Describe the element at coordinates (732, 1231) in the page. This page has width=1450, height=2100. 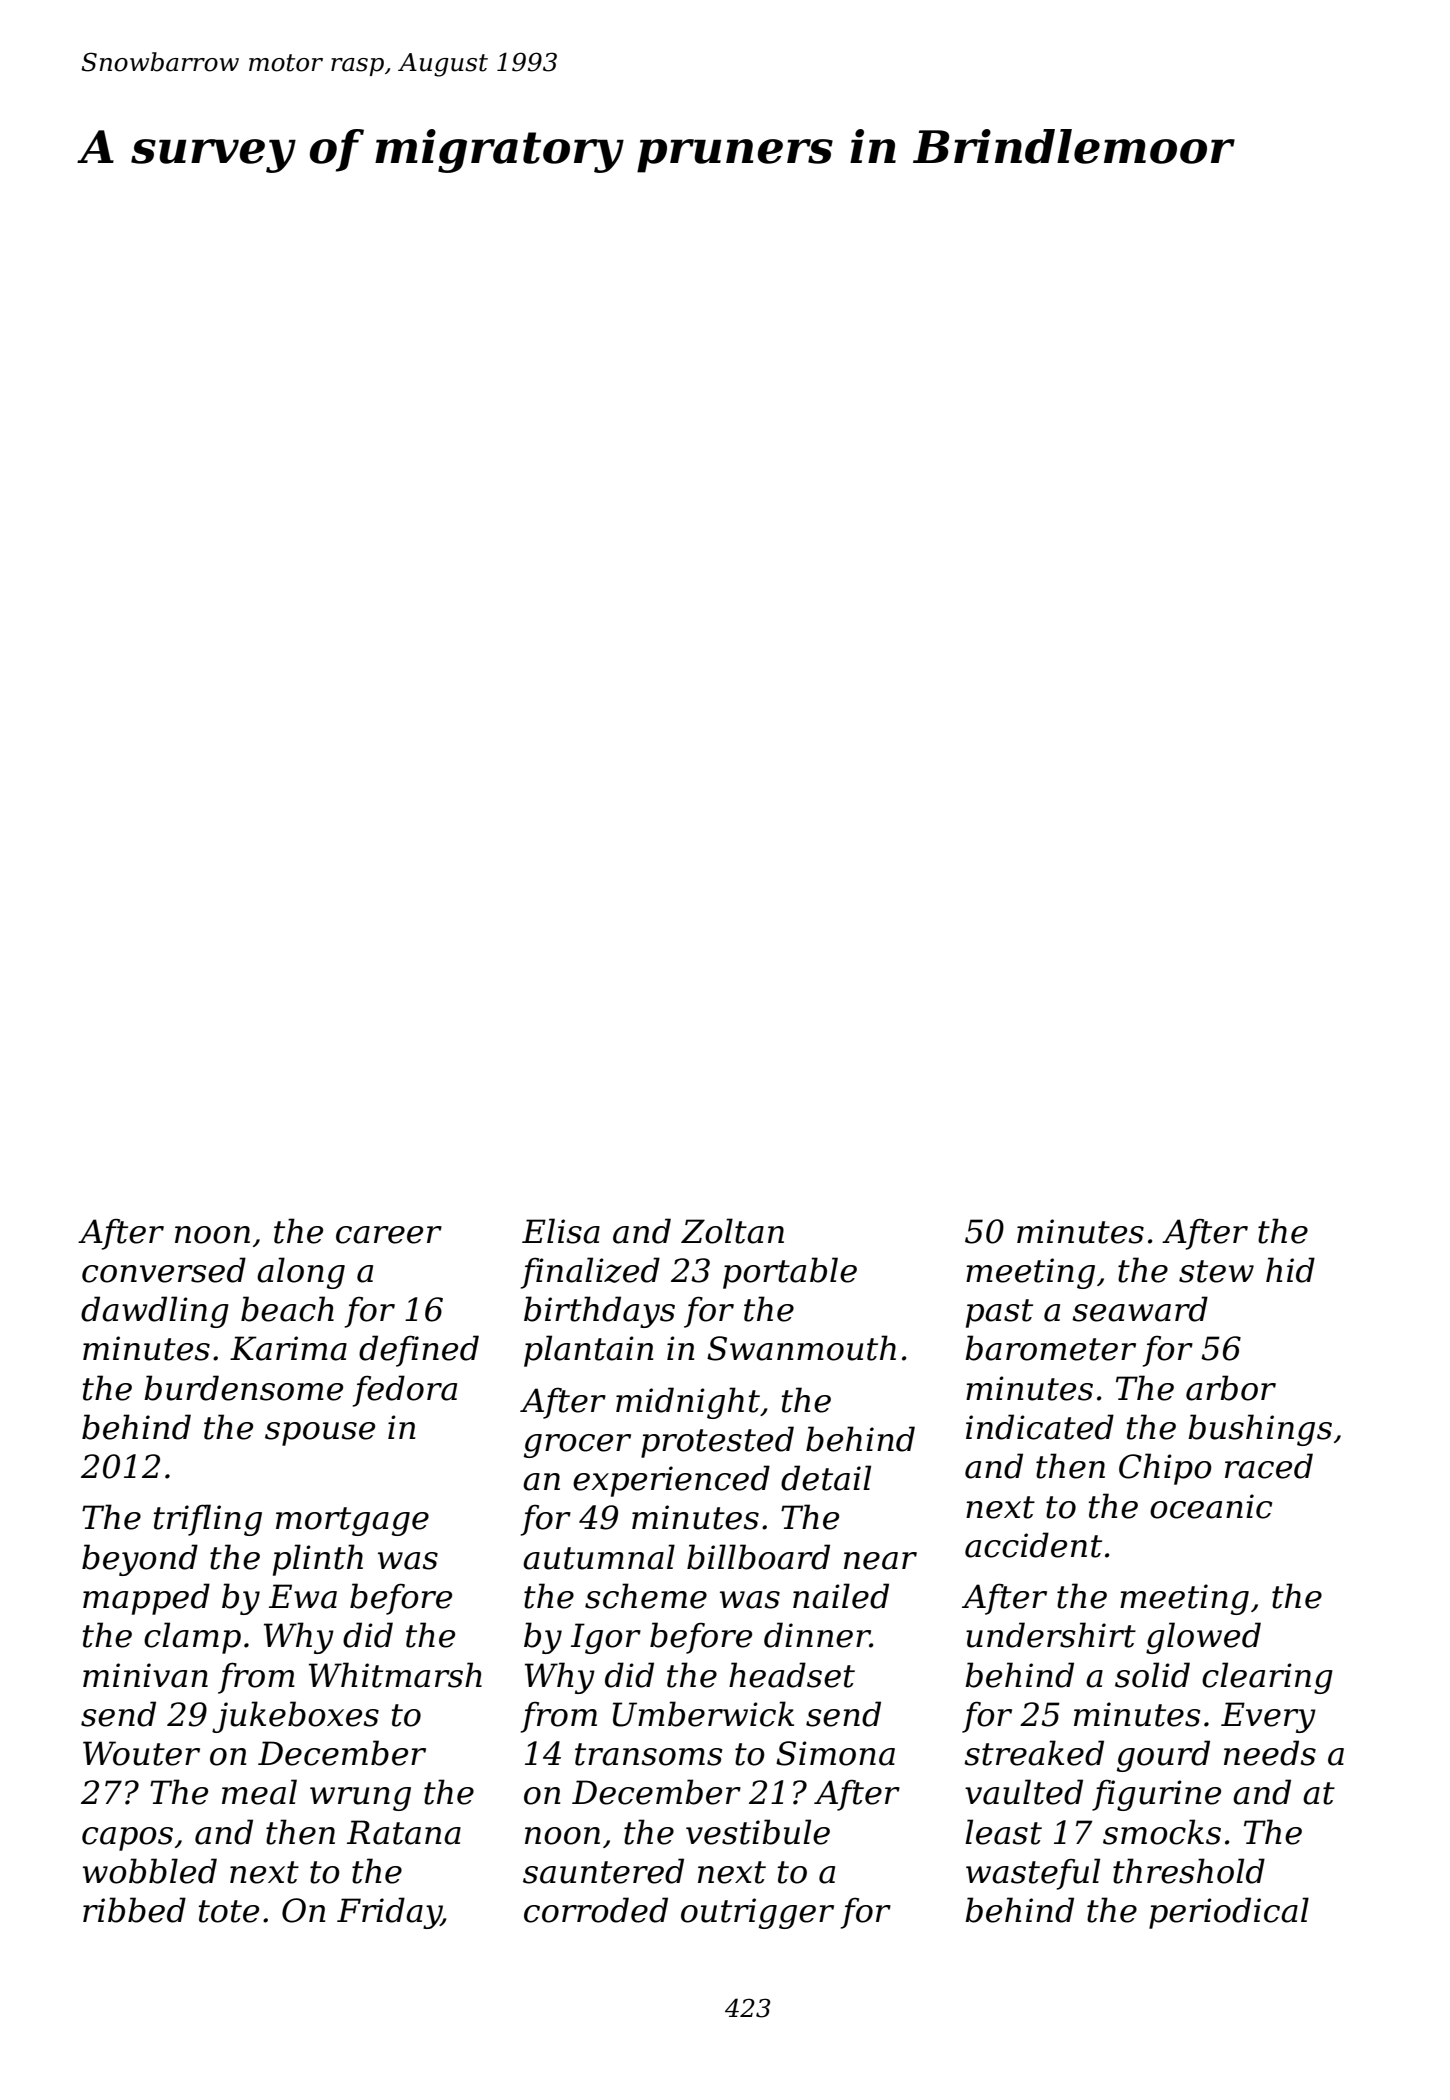
I see `Zoltan` at that location.
